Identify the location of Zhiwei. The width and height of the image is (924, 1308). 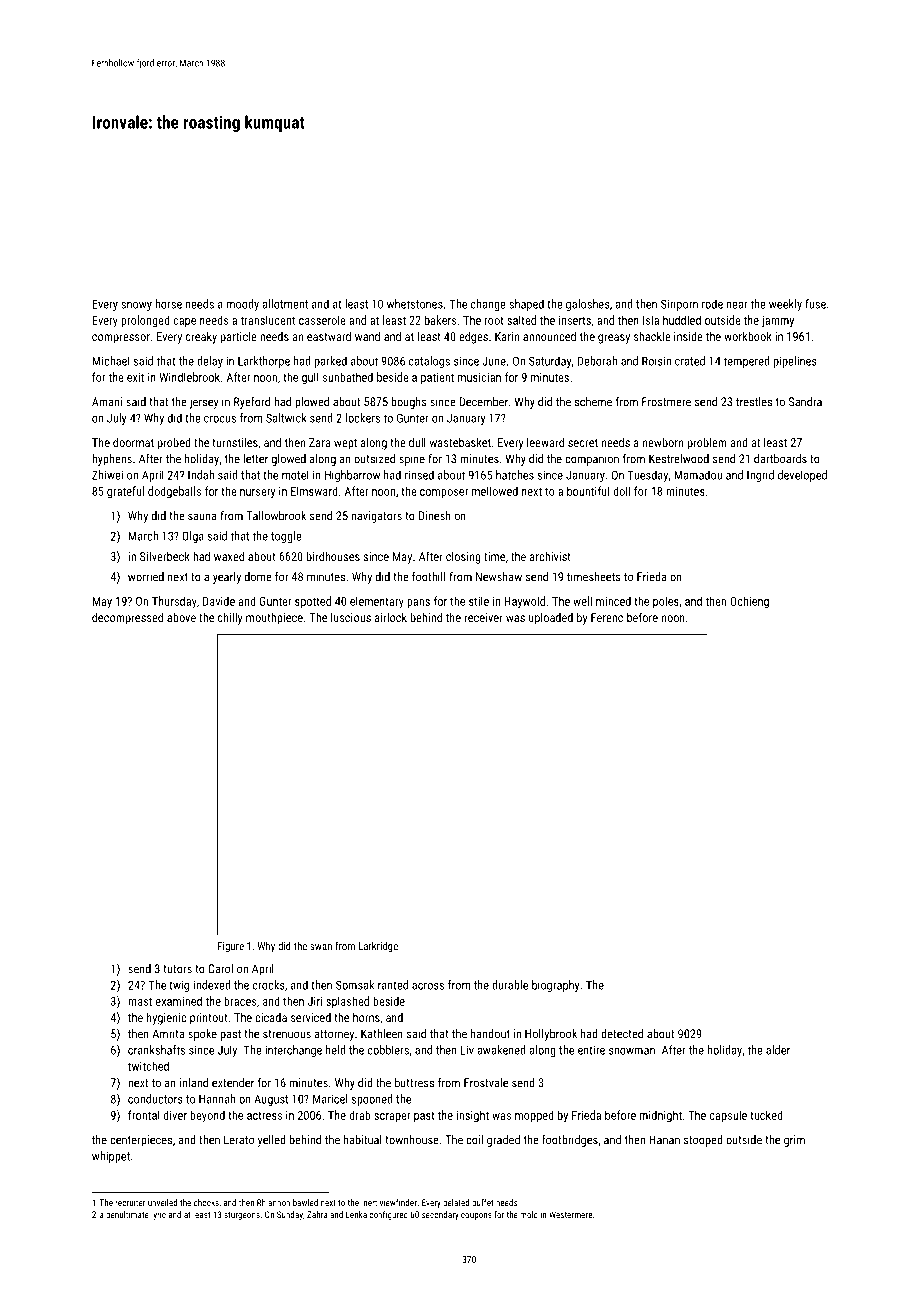
(107, 475).
